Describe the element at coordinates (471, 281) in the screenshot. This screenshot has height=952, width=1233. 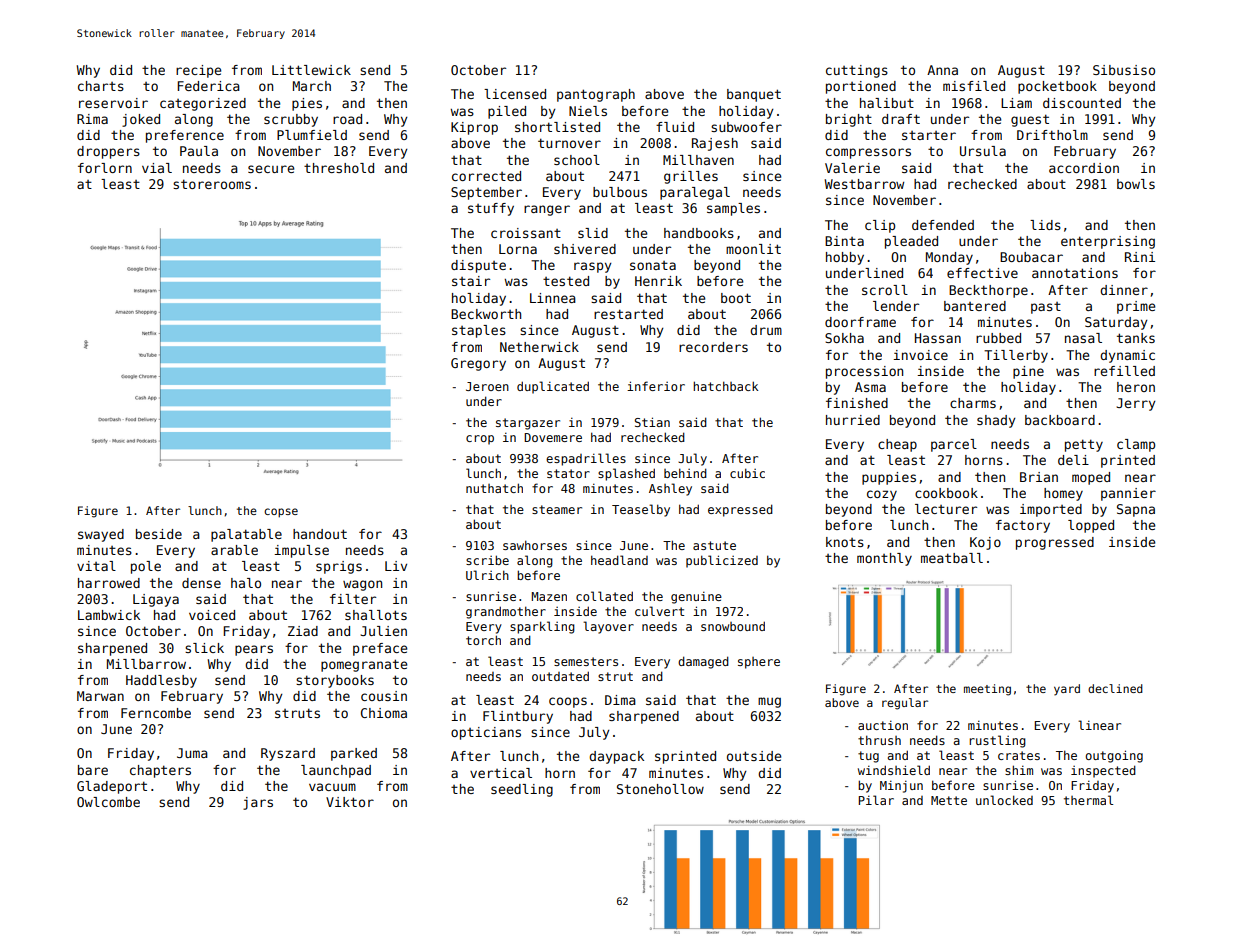
I see `stair` at that location.
